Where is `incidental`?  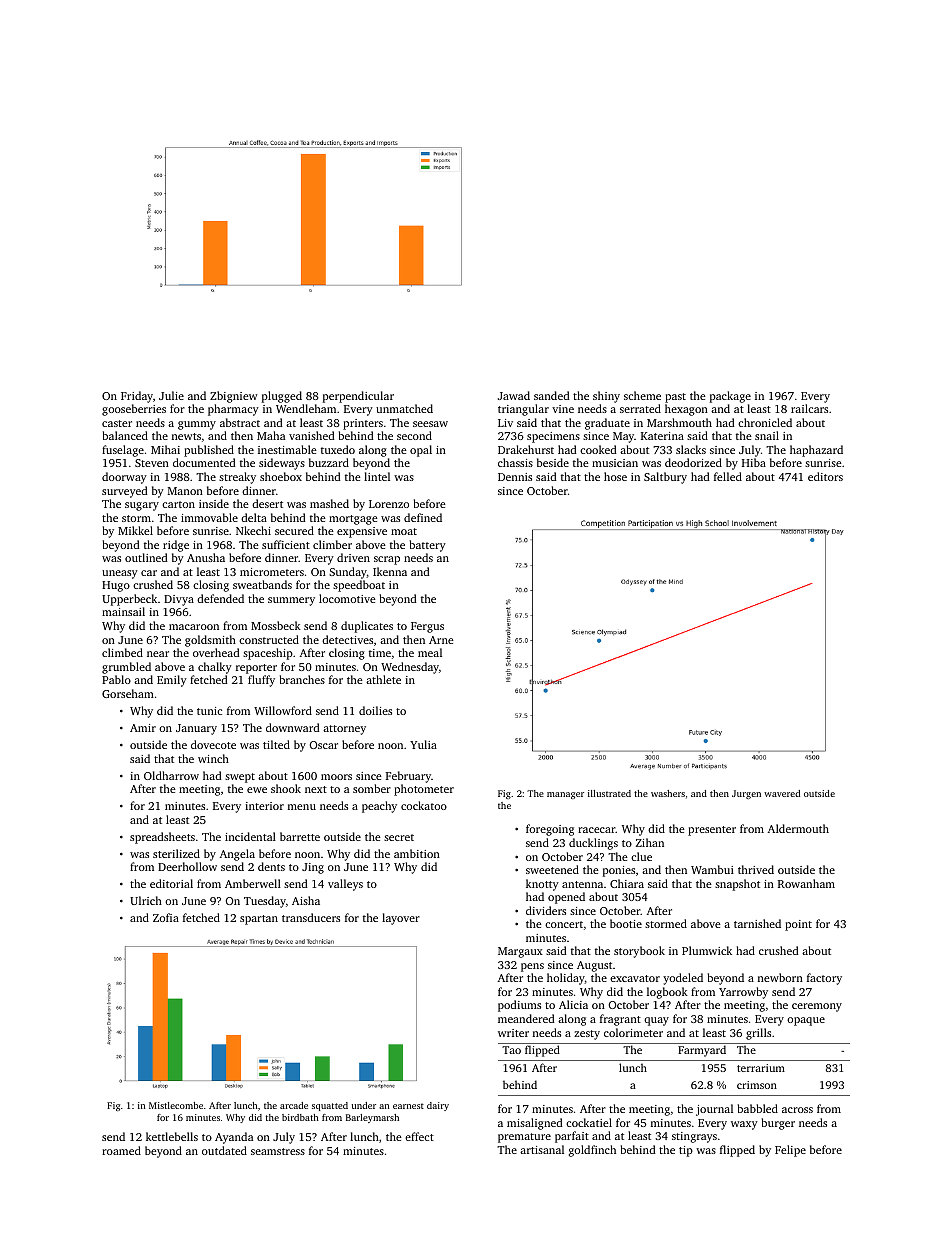
incidental is located at coordinates (250, 836).
